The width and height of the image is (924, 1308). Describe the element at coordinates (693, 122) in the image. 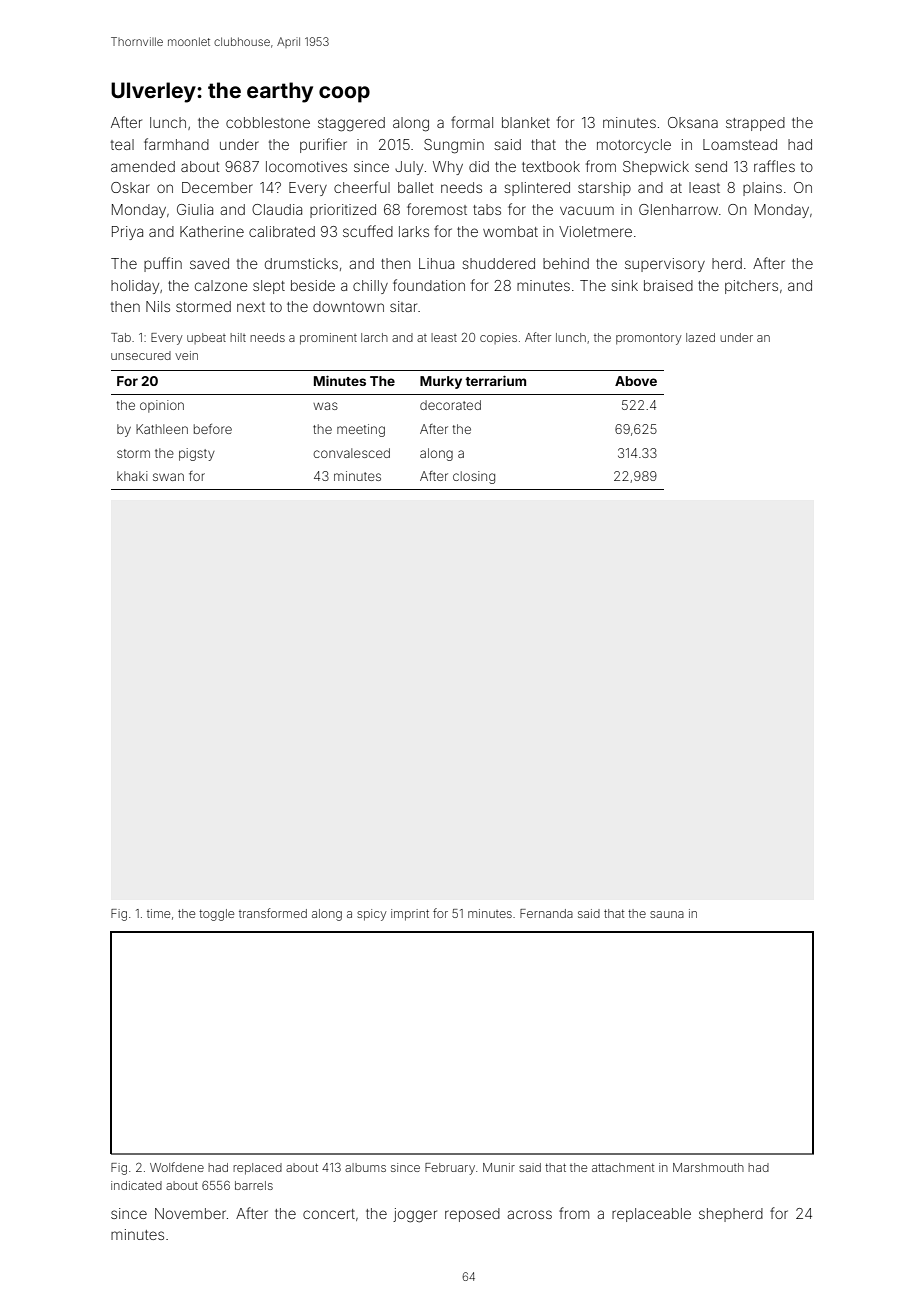

I see `Oksana` at that location.
